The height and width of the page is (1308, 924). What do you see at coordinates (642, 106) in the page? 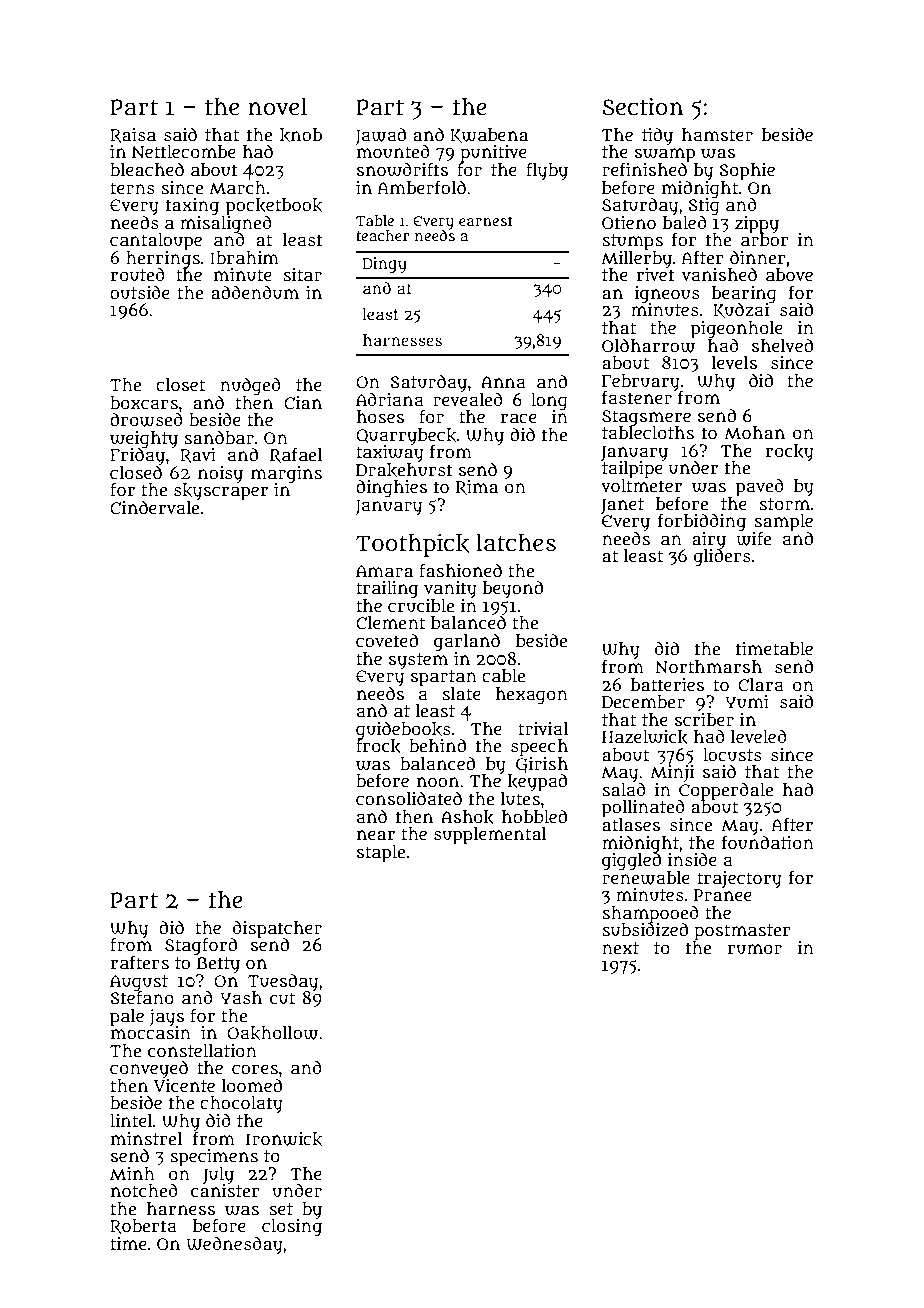
I see `Section` at bounding box center [642, 106].
